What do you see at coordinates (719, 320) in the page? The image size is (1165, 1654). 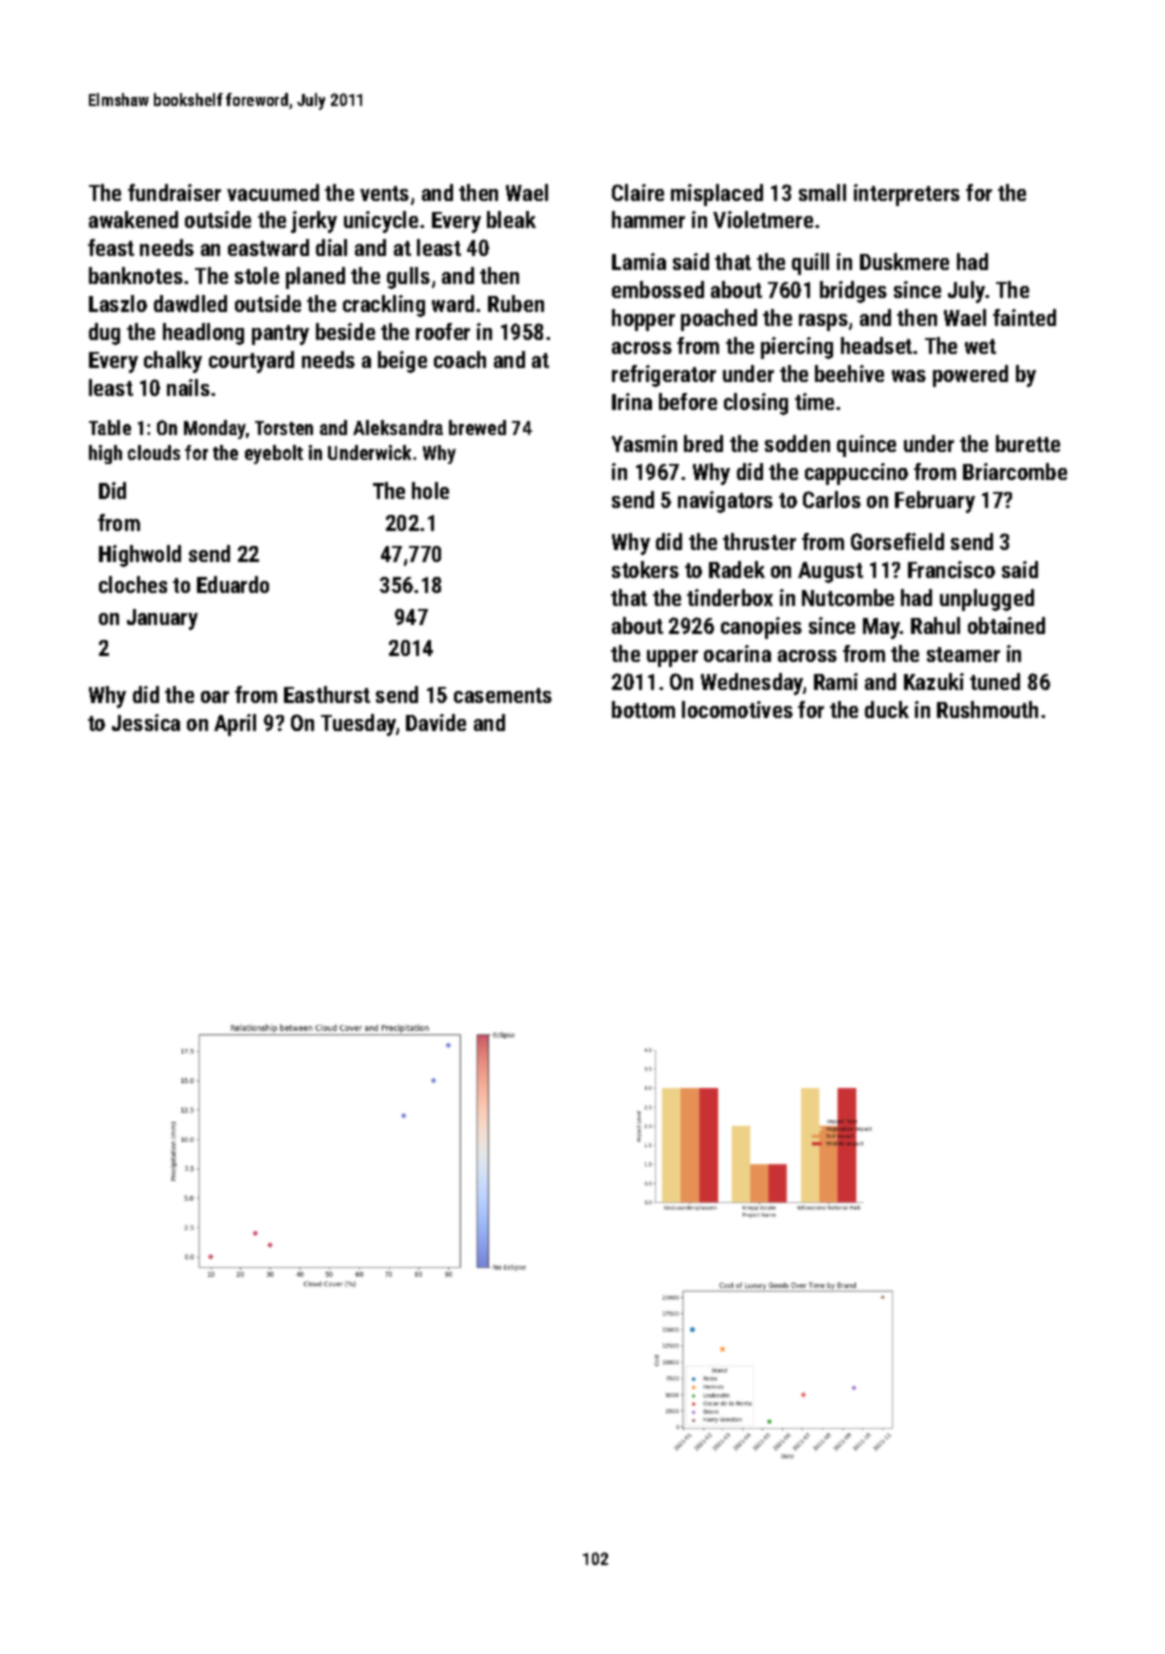 I see `poached` at bounding box center [719, 320].
